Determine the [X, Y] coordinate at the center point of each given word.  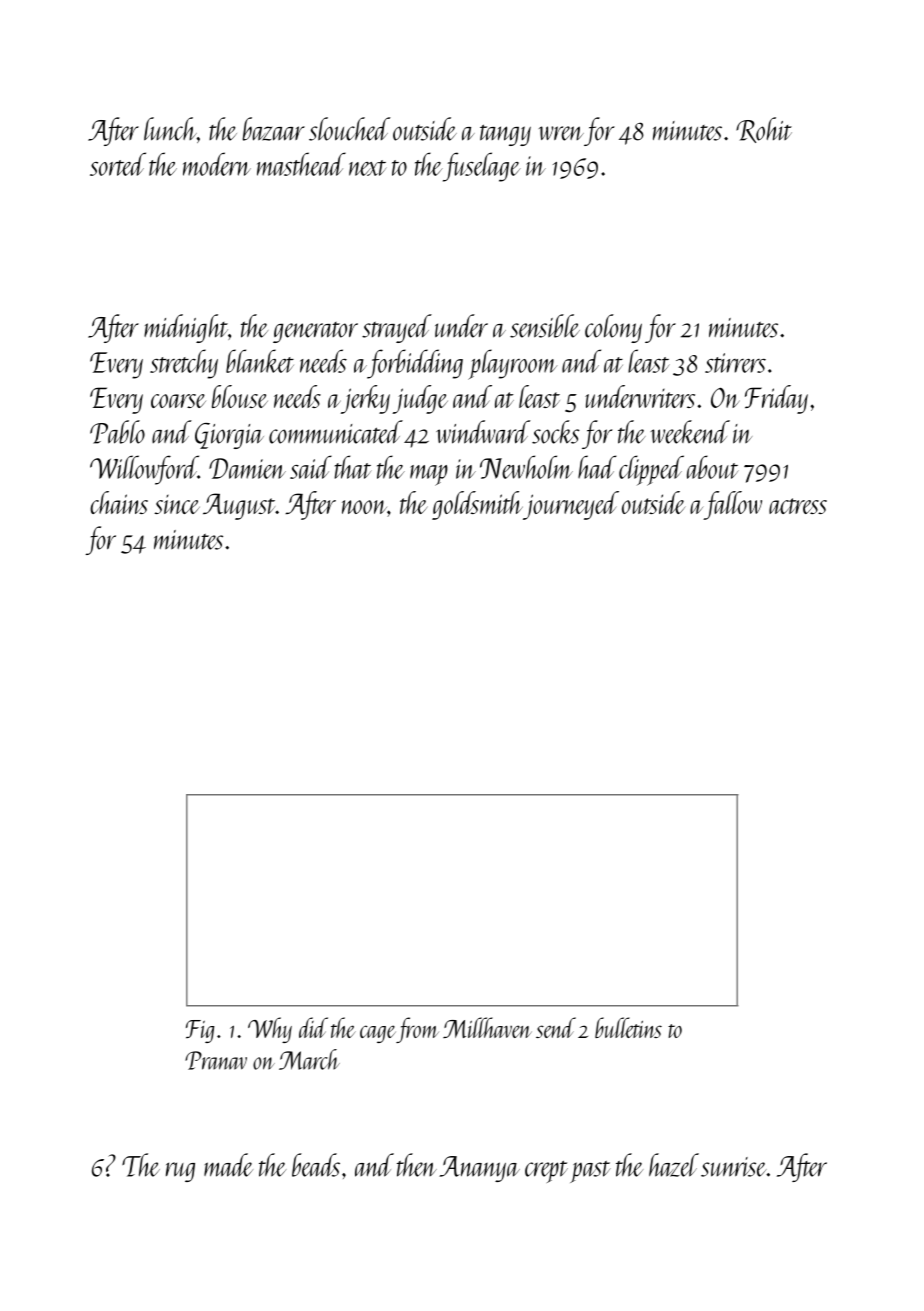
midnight [186, 328]
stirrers [735, 363]
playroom [512, 364]
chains [119, 502]
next [368, 168]
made [228, 1165]
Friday [776, 399]
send [556, 1027]
